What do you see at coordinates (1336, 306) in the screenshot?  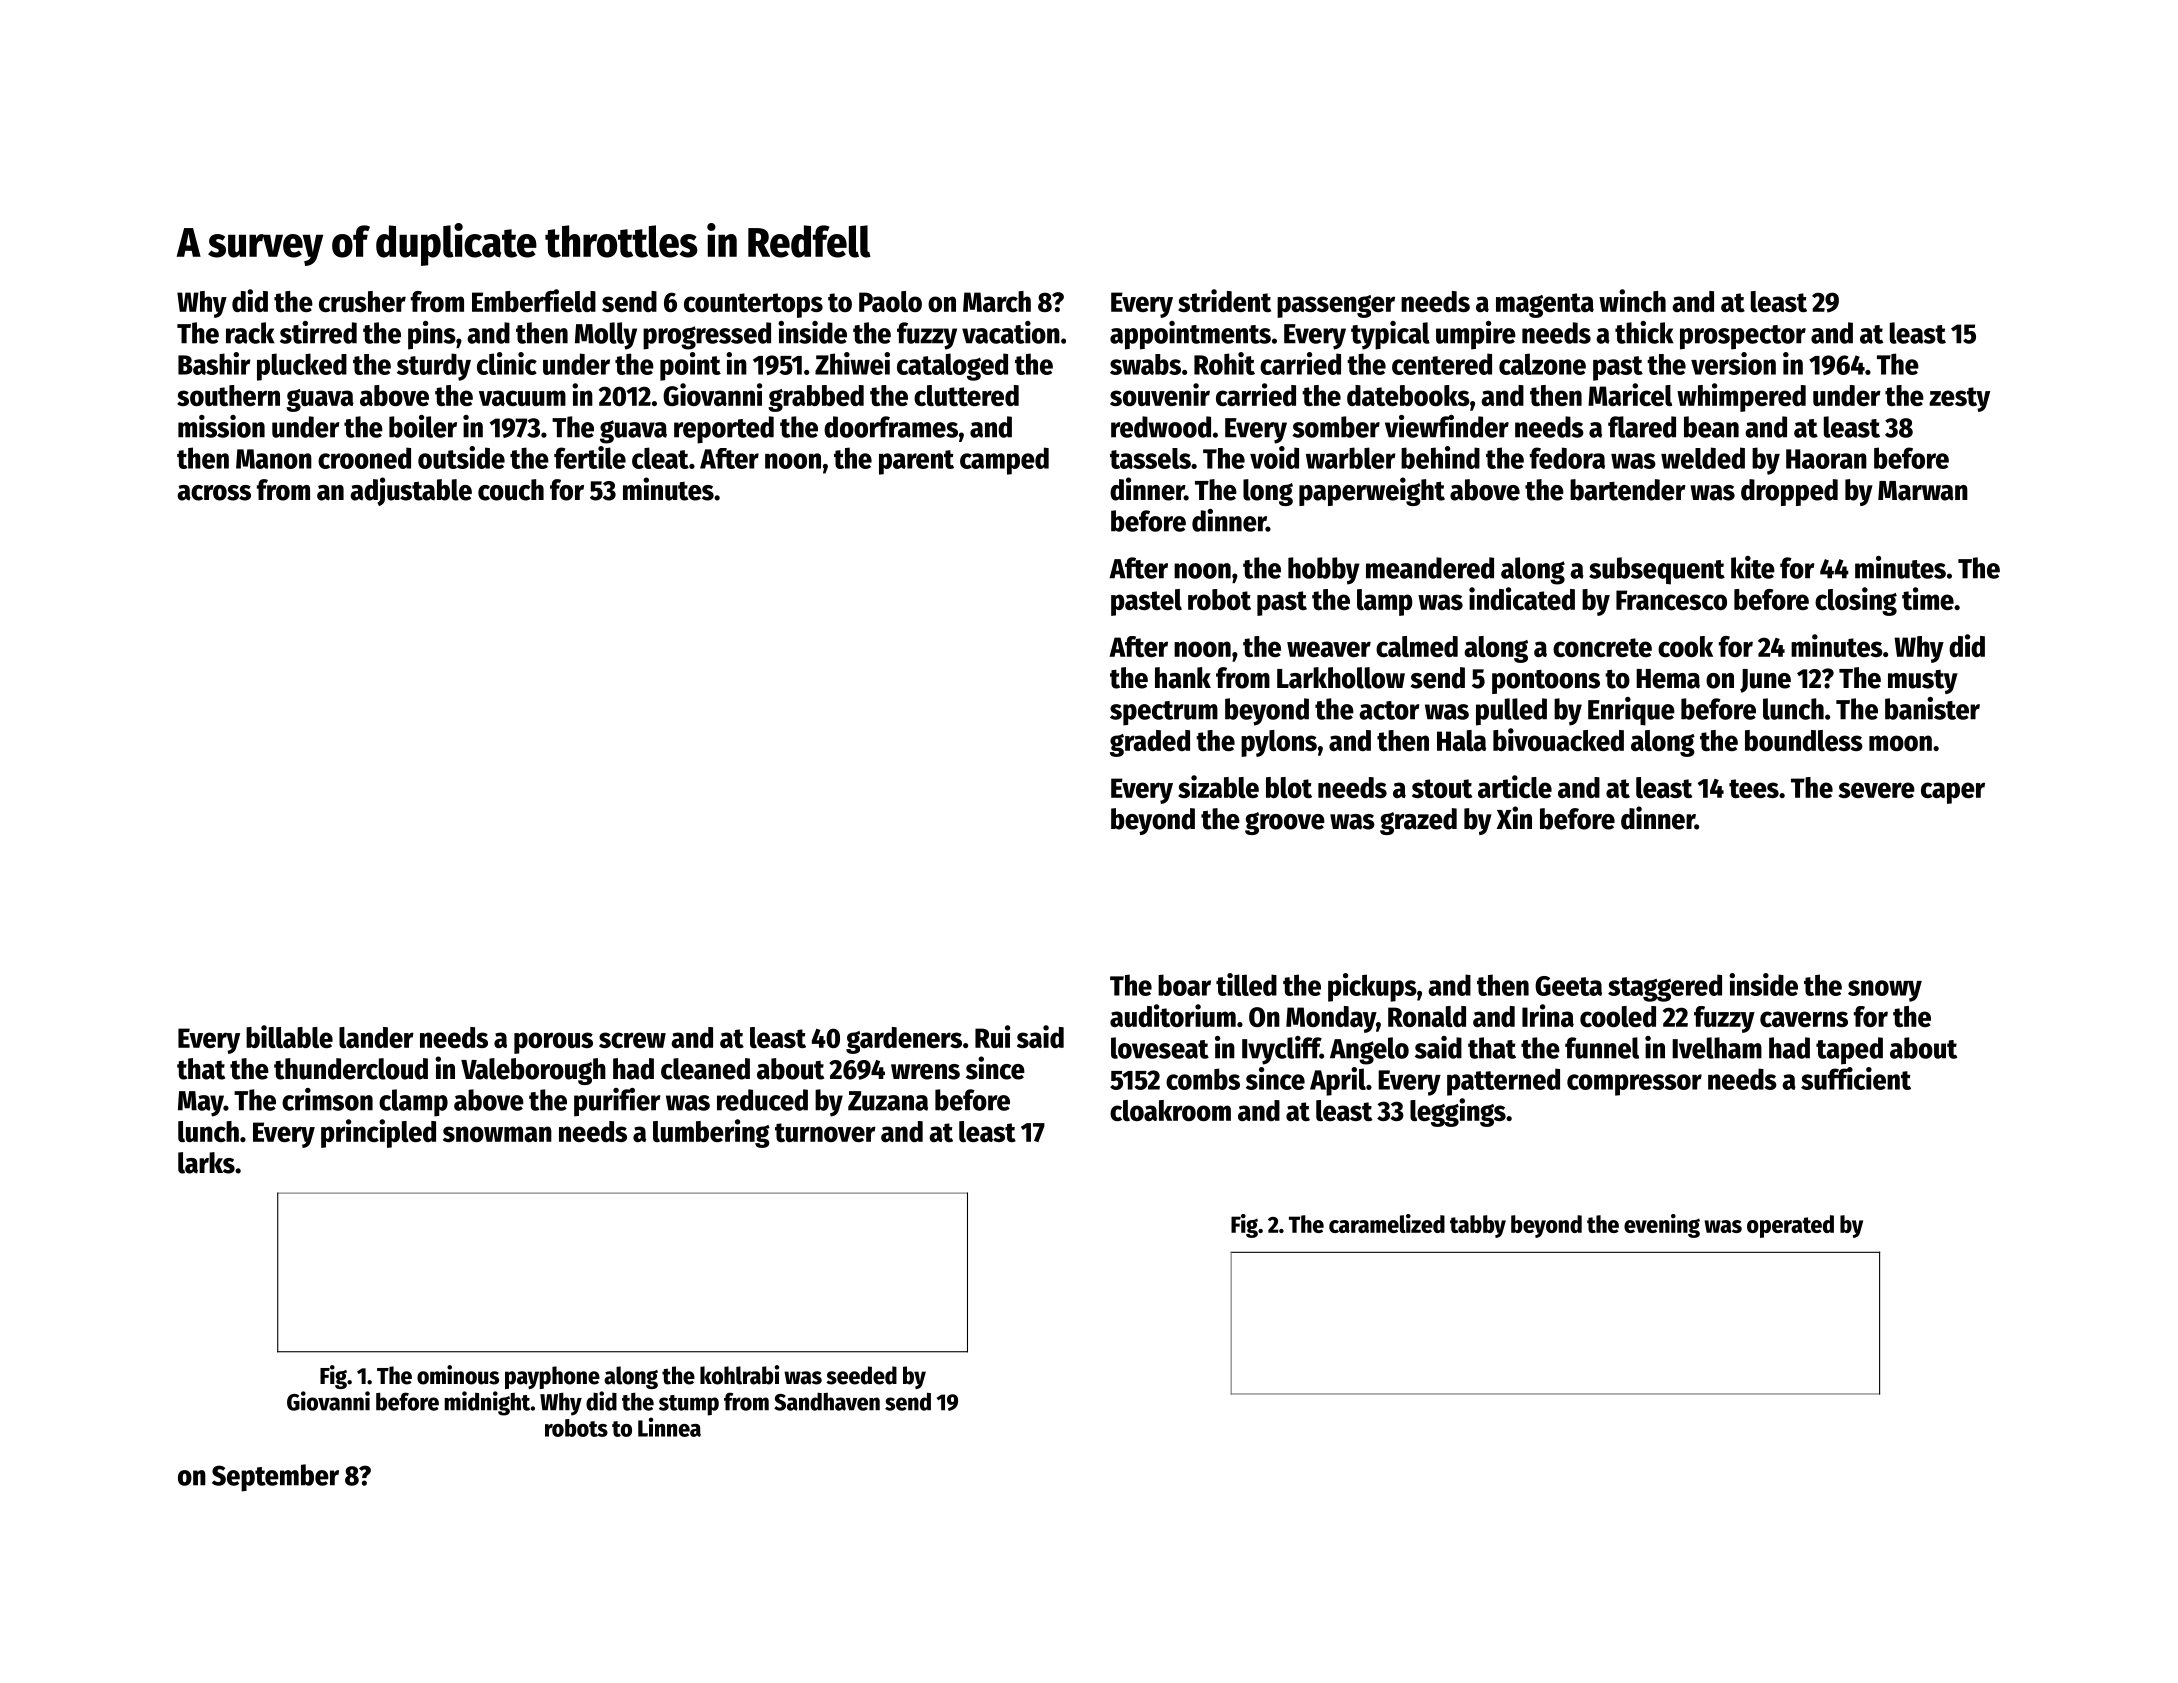 I see `passenger` at bounding box center [1336, 306].
